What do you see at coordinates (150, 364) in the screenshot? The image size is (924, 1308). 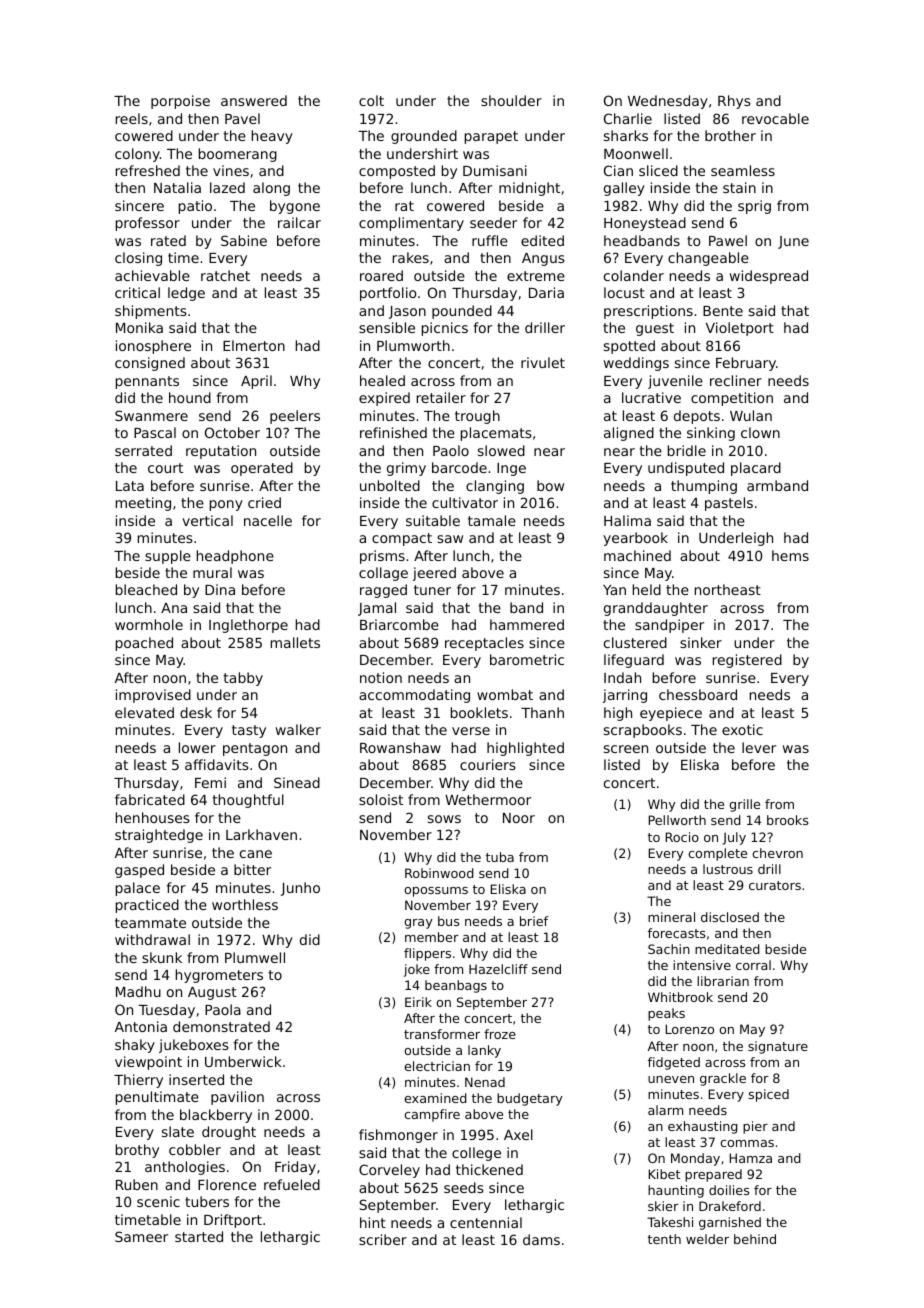 I see `consigned` at bounding box center [150, 364].
